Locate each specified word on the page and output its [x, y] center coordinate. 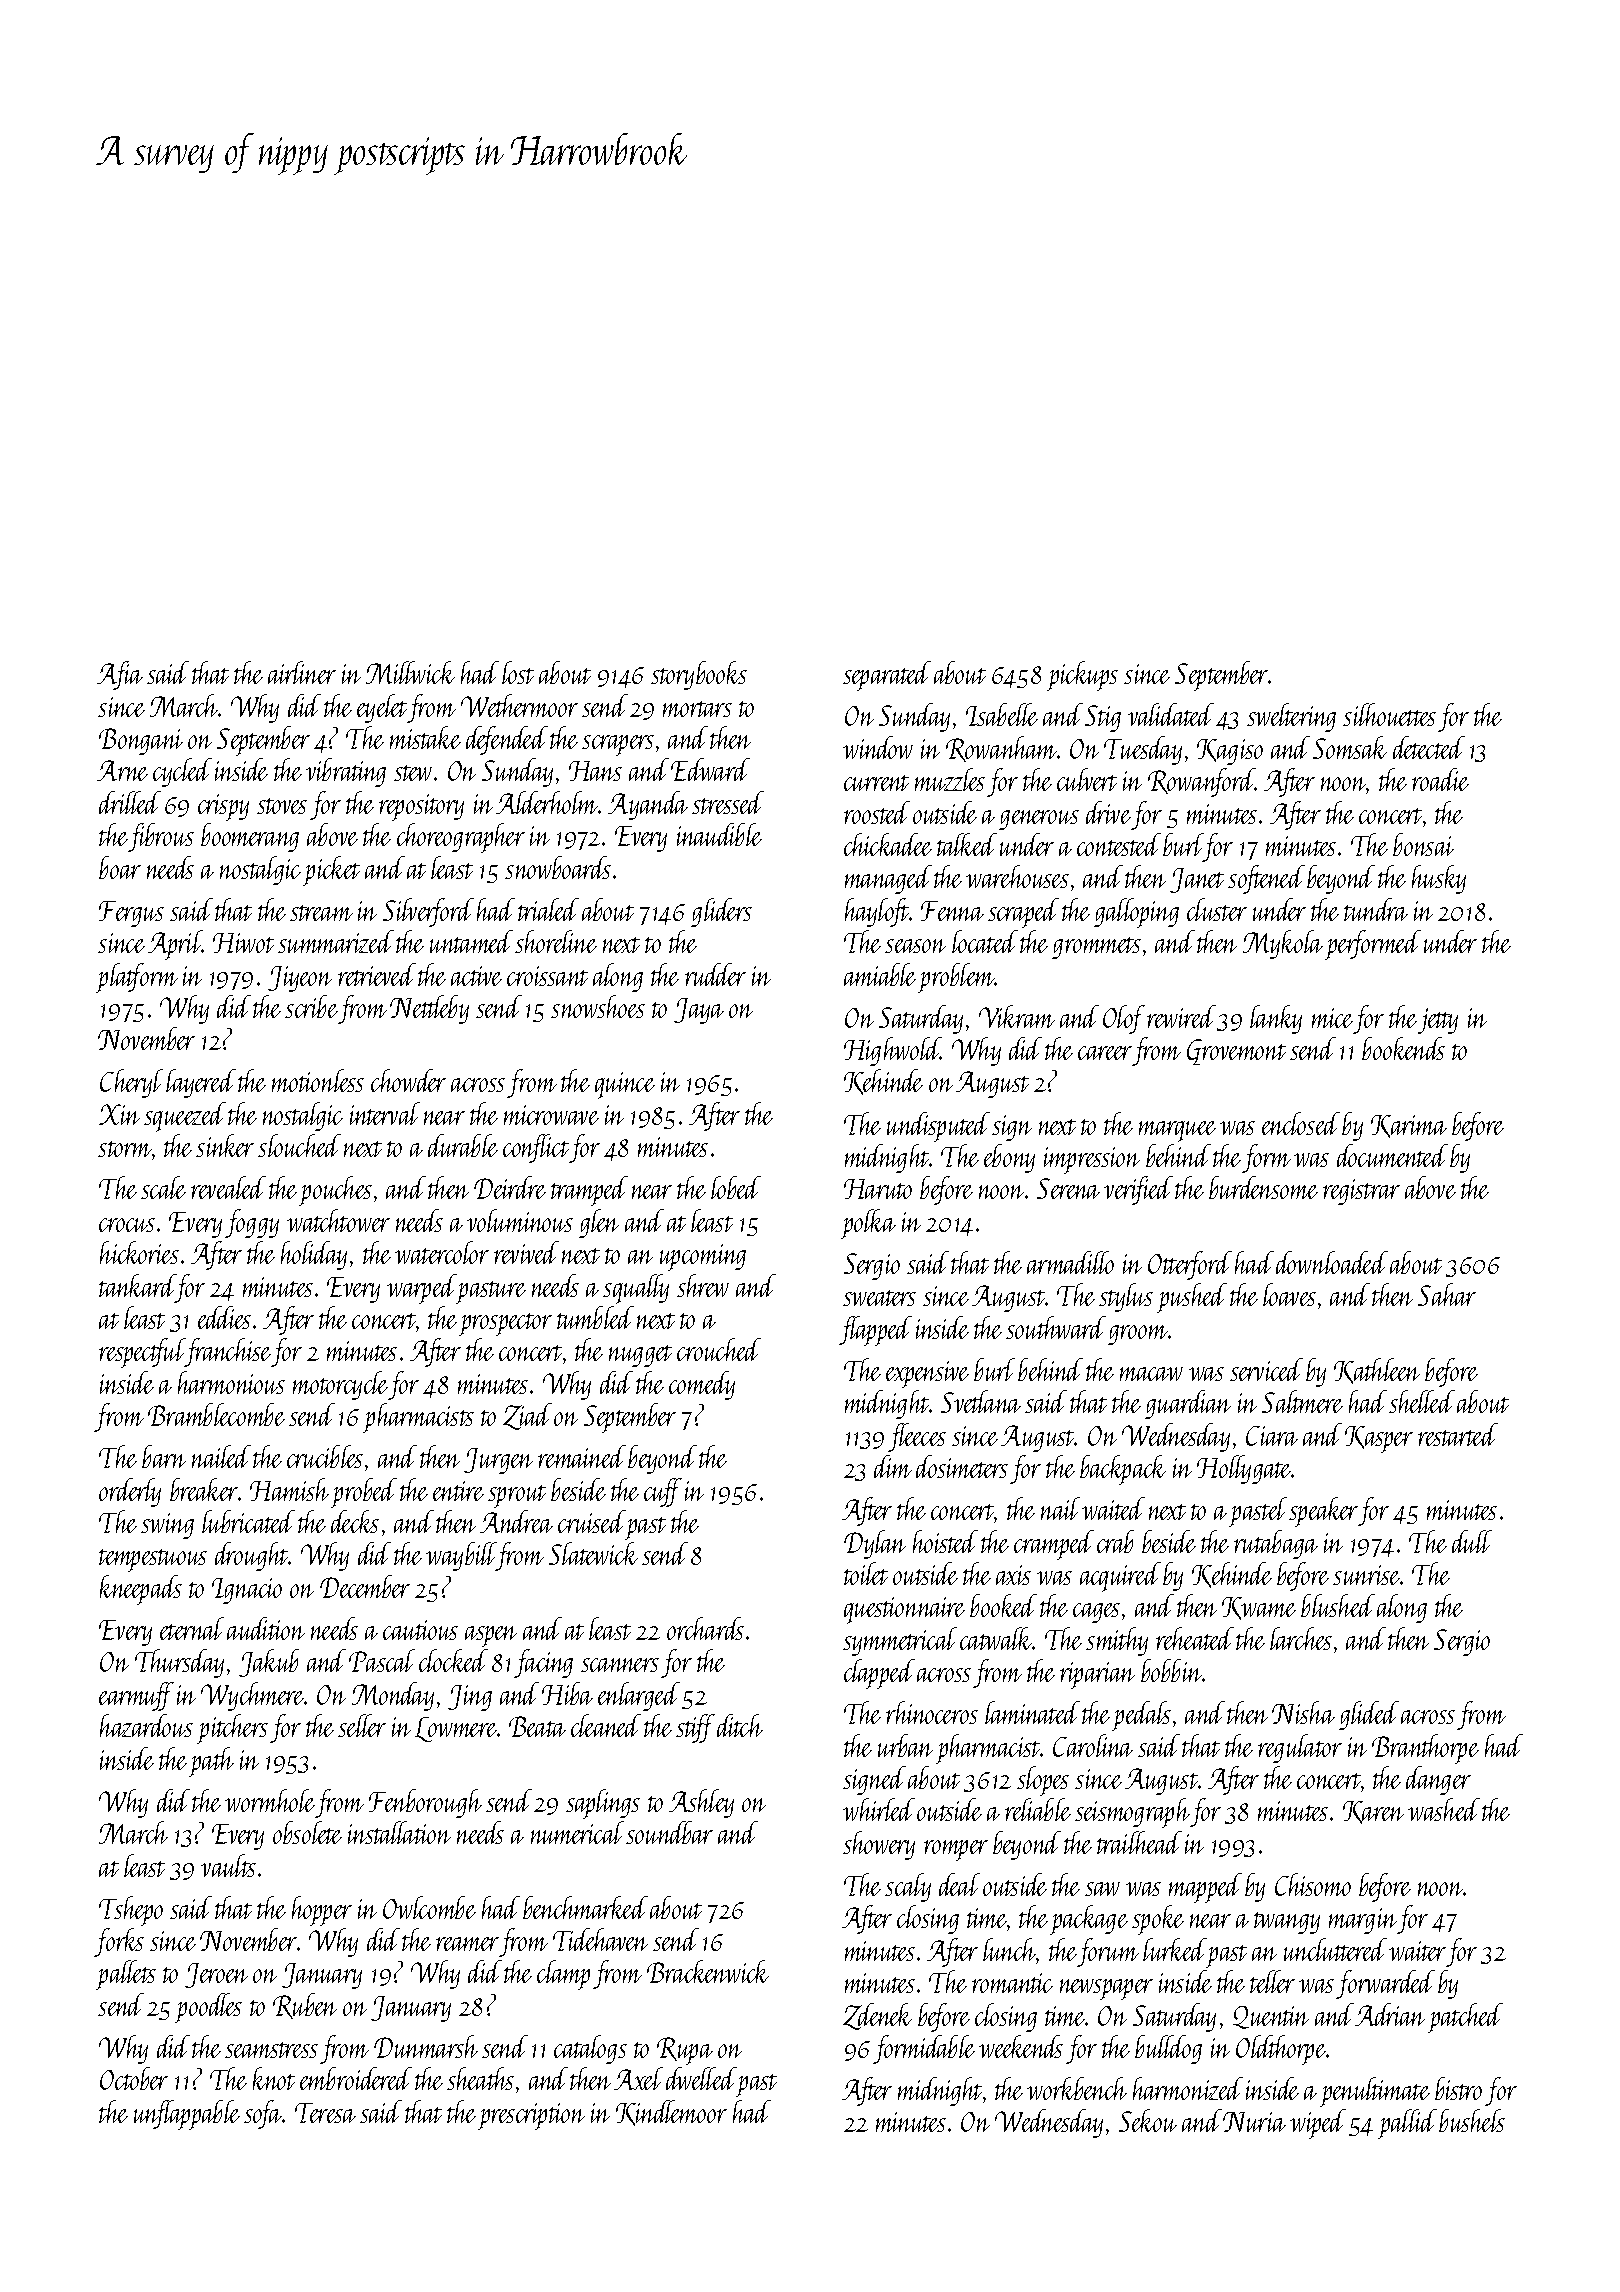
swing [167, 1526]
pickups [1082, 676]
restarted [1458, 1434]
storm [125, 1149]
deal [959, 1884]
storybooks [699, 675]
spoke [1158, 1920]
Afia [120, 675]
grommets [1096, 948]
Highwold [892, 1051]
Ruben [305, 2006]
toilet [866, 1573]
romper [956, 1850]
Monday [393, 1696]
